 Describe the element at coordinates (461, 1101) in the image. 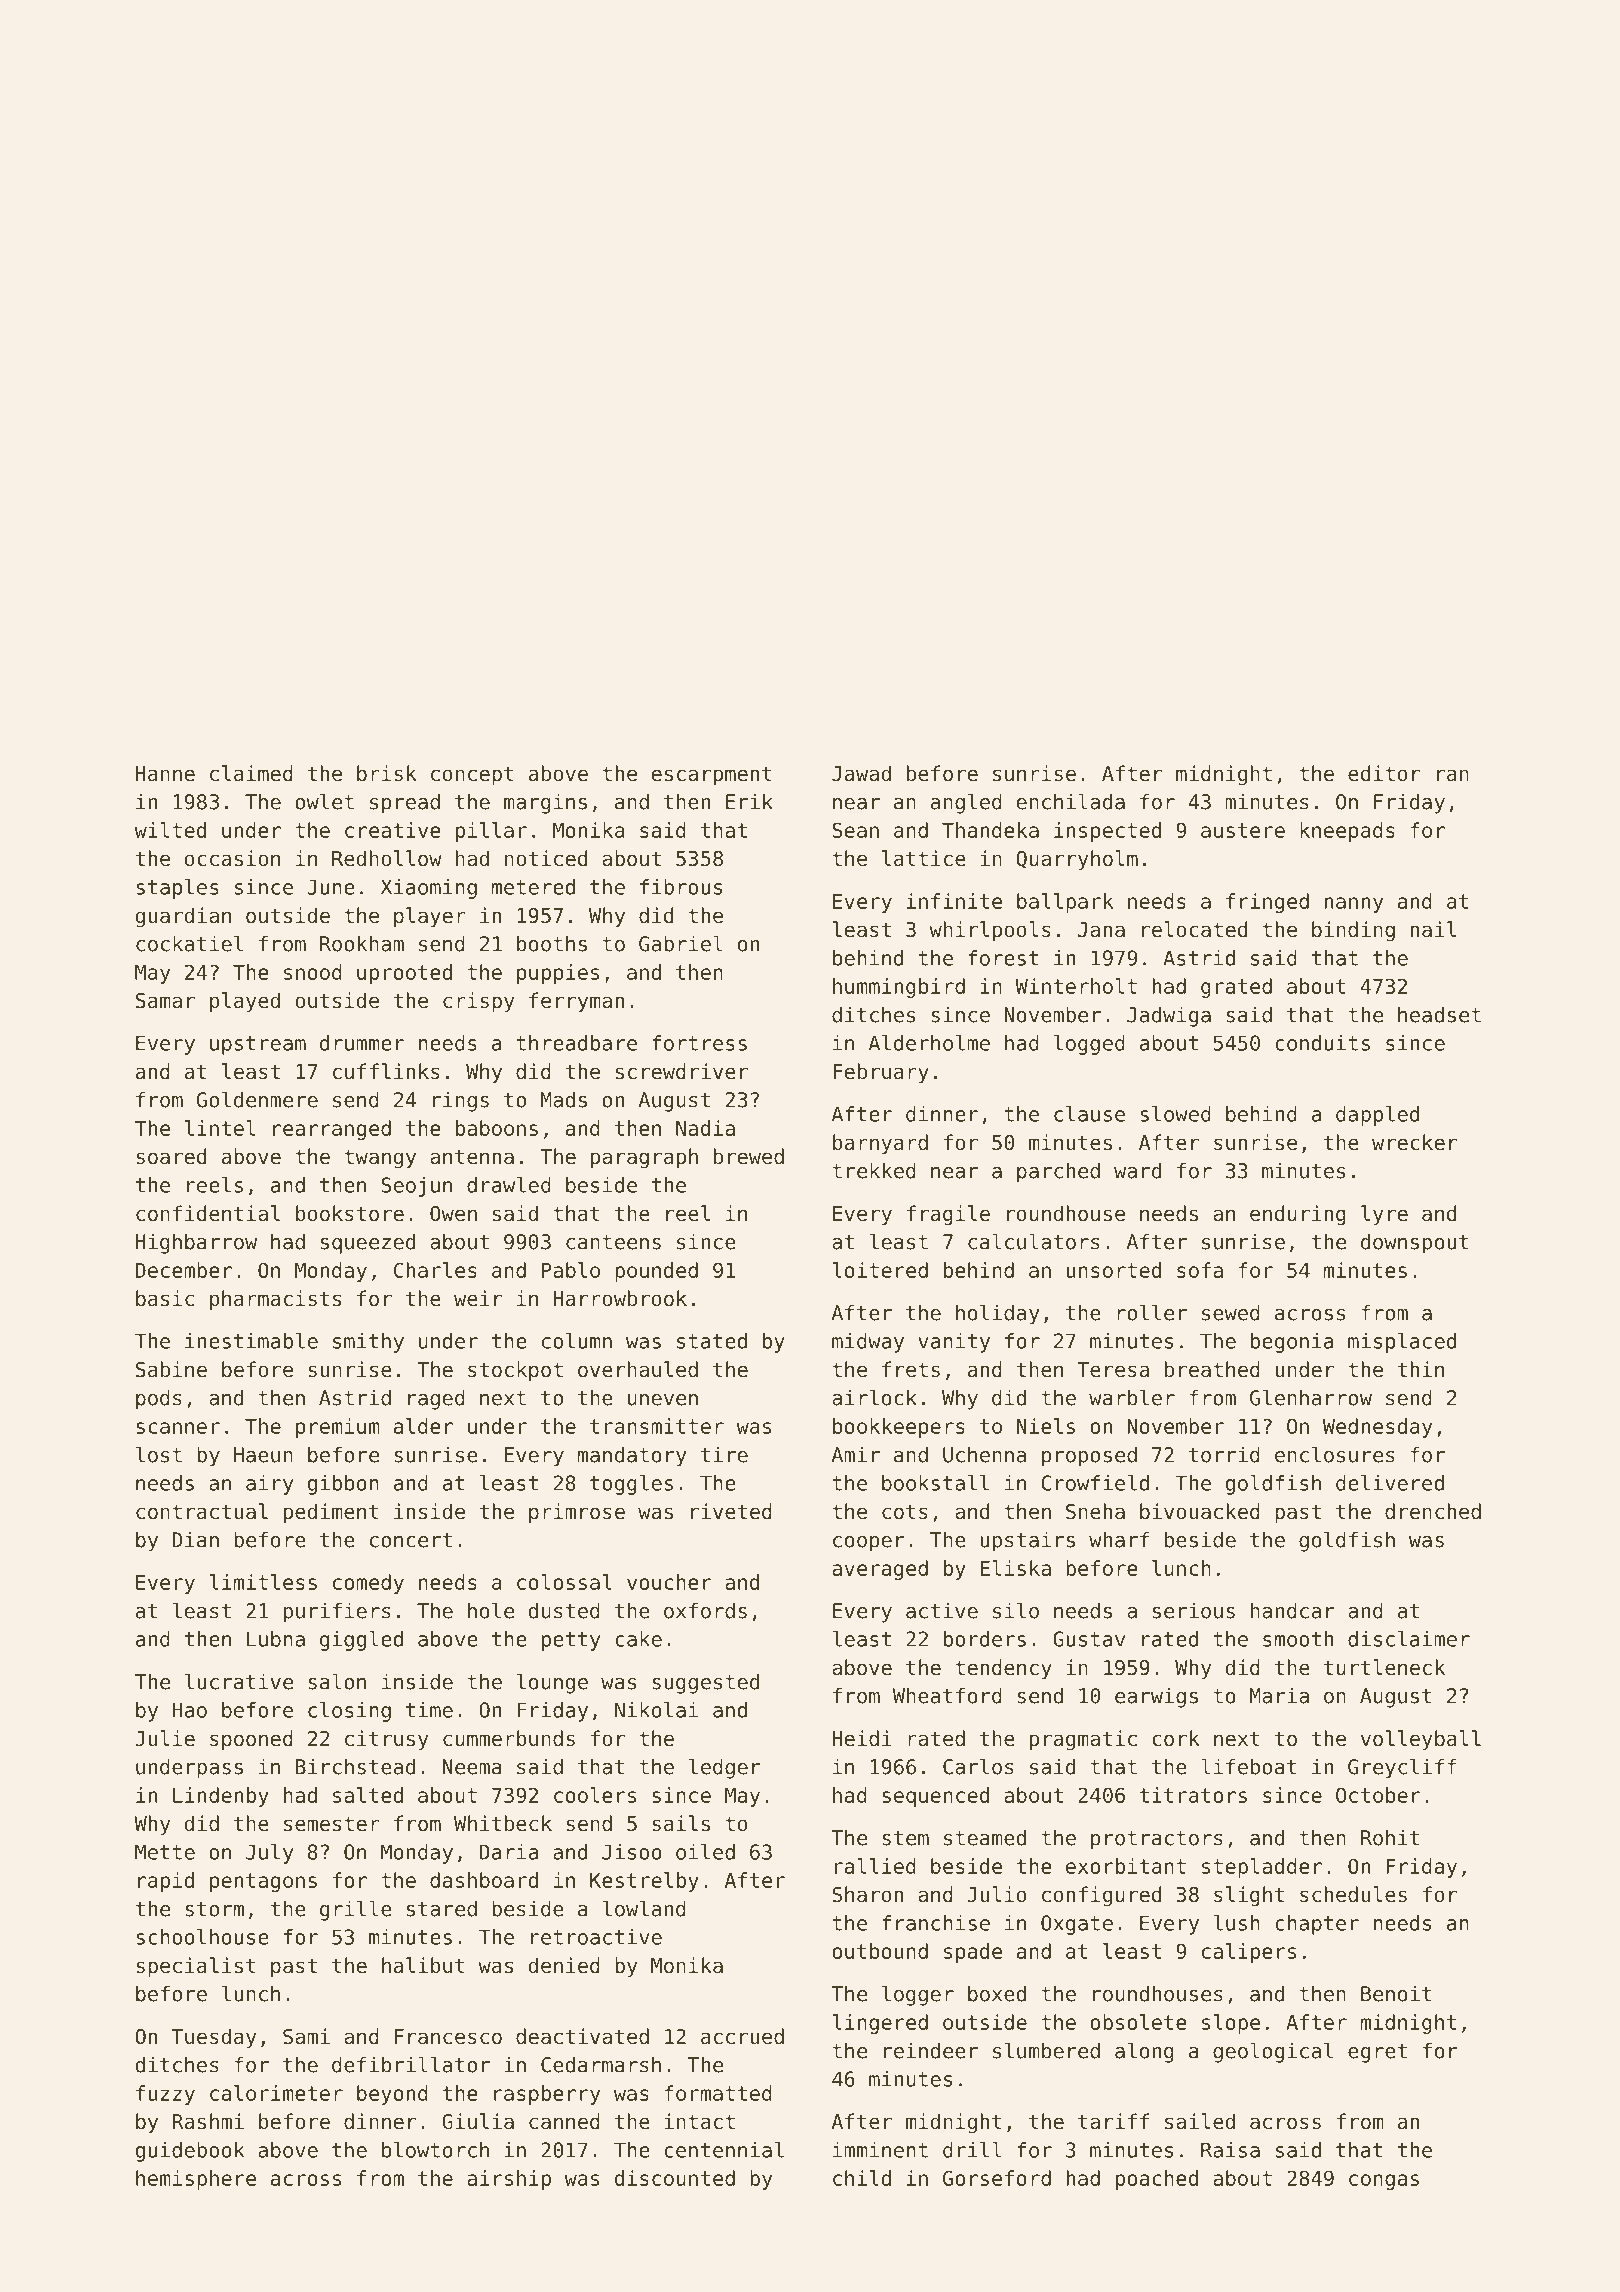

I see `rings` at that location.
